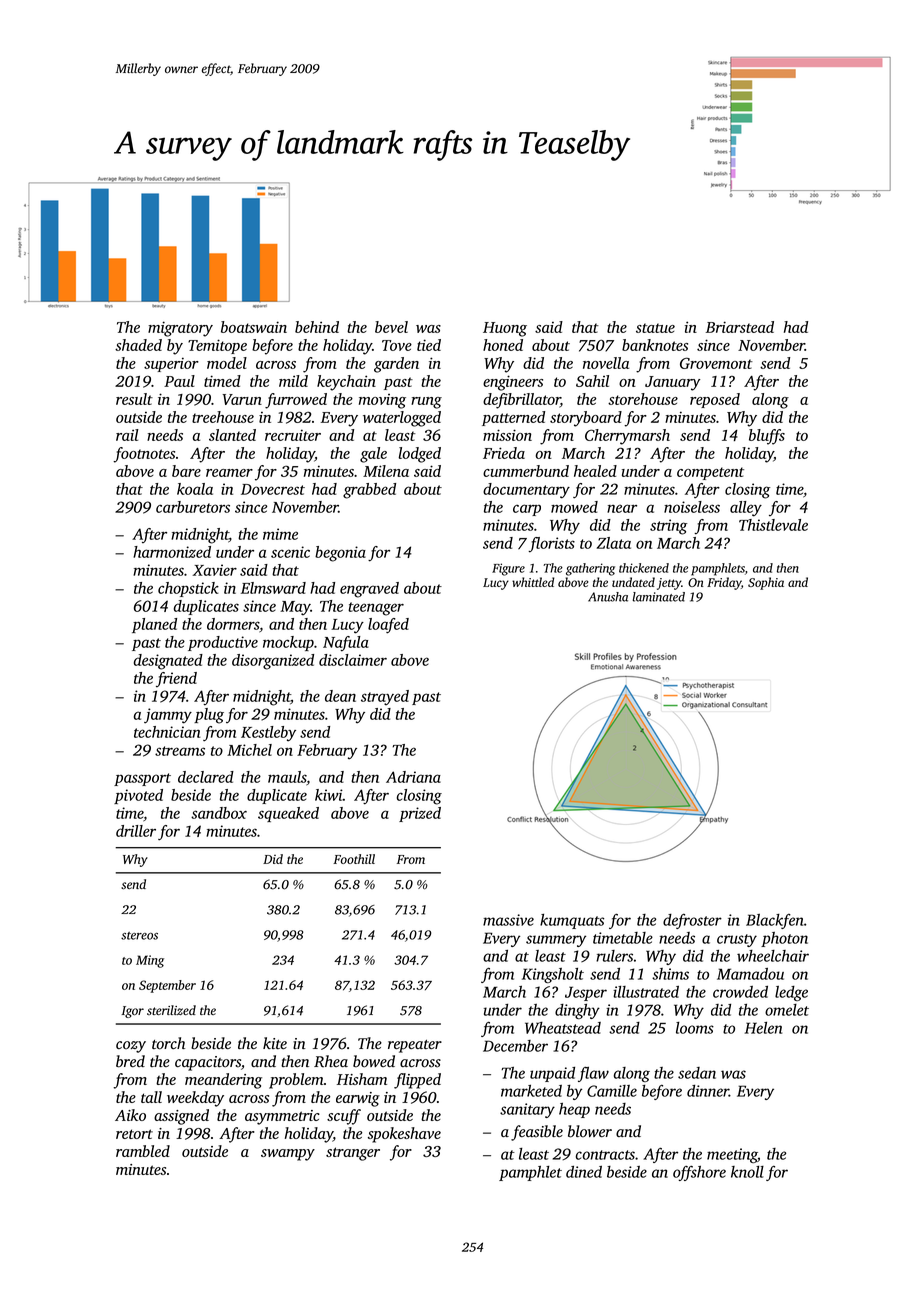  I want to click on feasible, so click(537, 1133).
